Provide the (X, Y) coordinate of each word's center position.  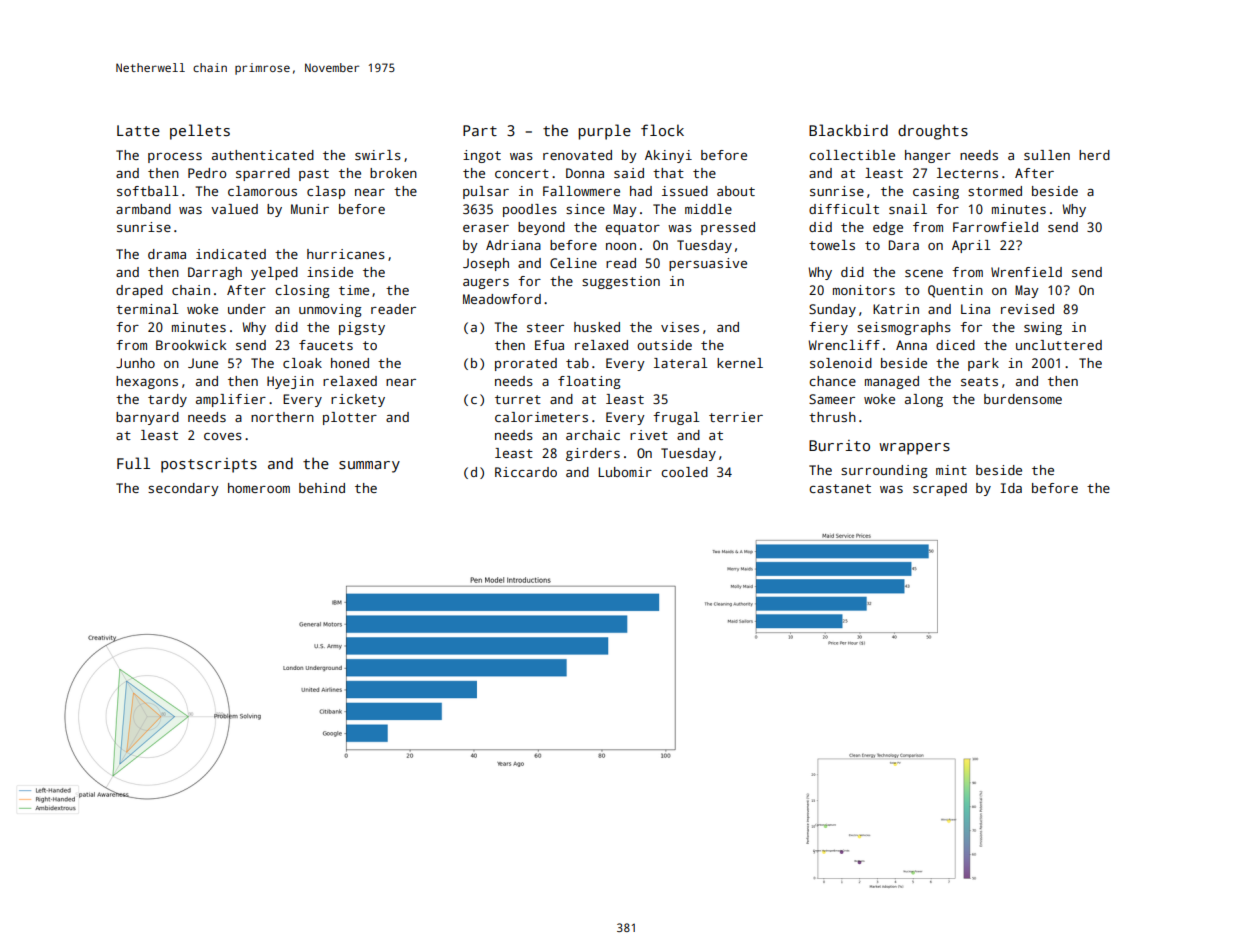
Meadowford (502, 299)
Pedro (207, 173)
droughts (933, 132)
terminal (147, 309)
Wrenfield (1026, 272)
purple (604, 132)
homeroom (259, 488)
